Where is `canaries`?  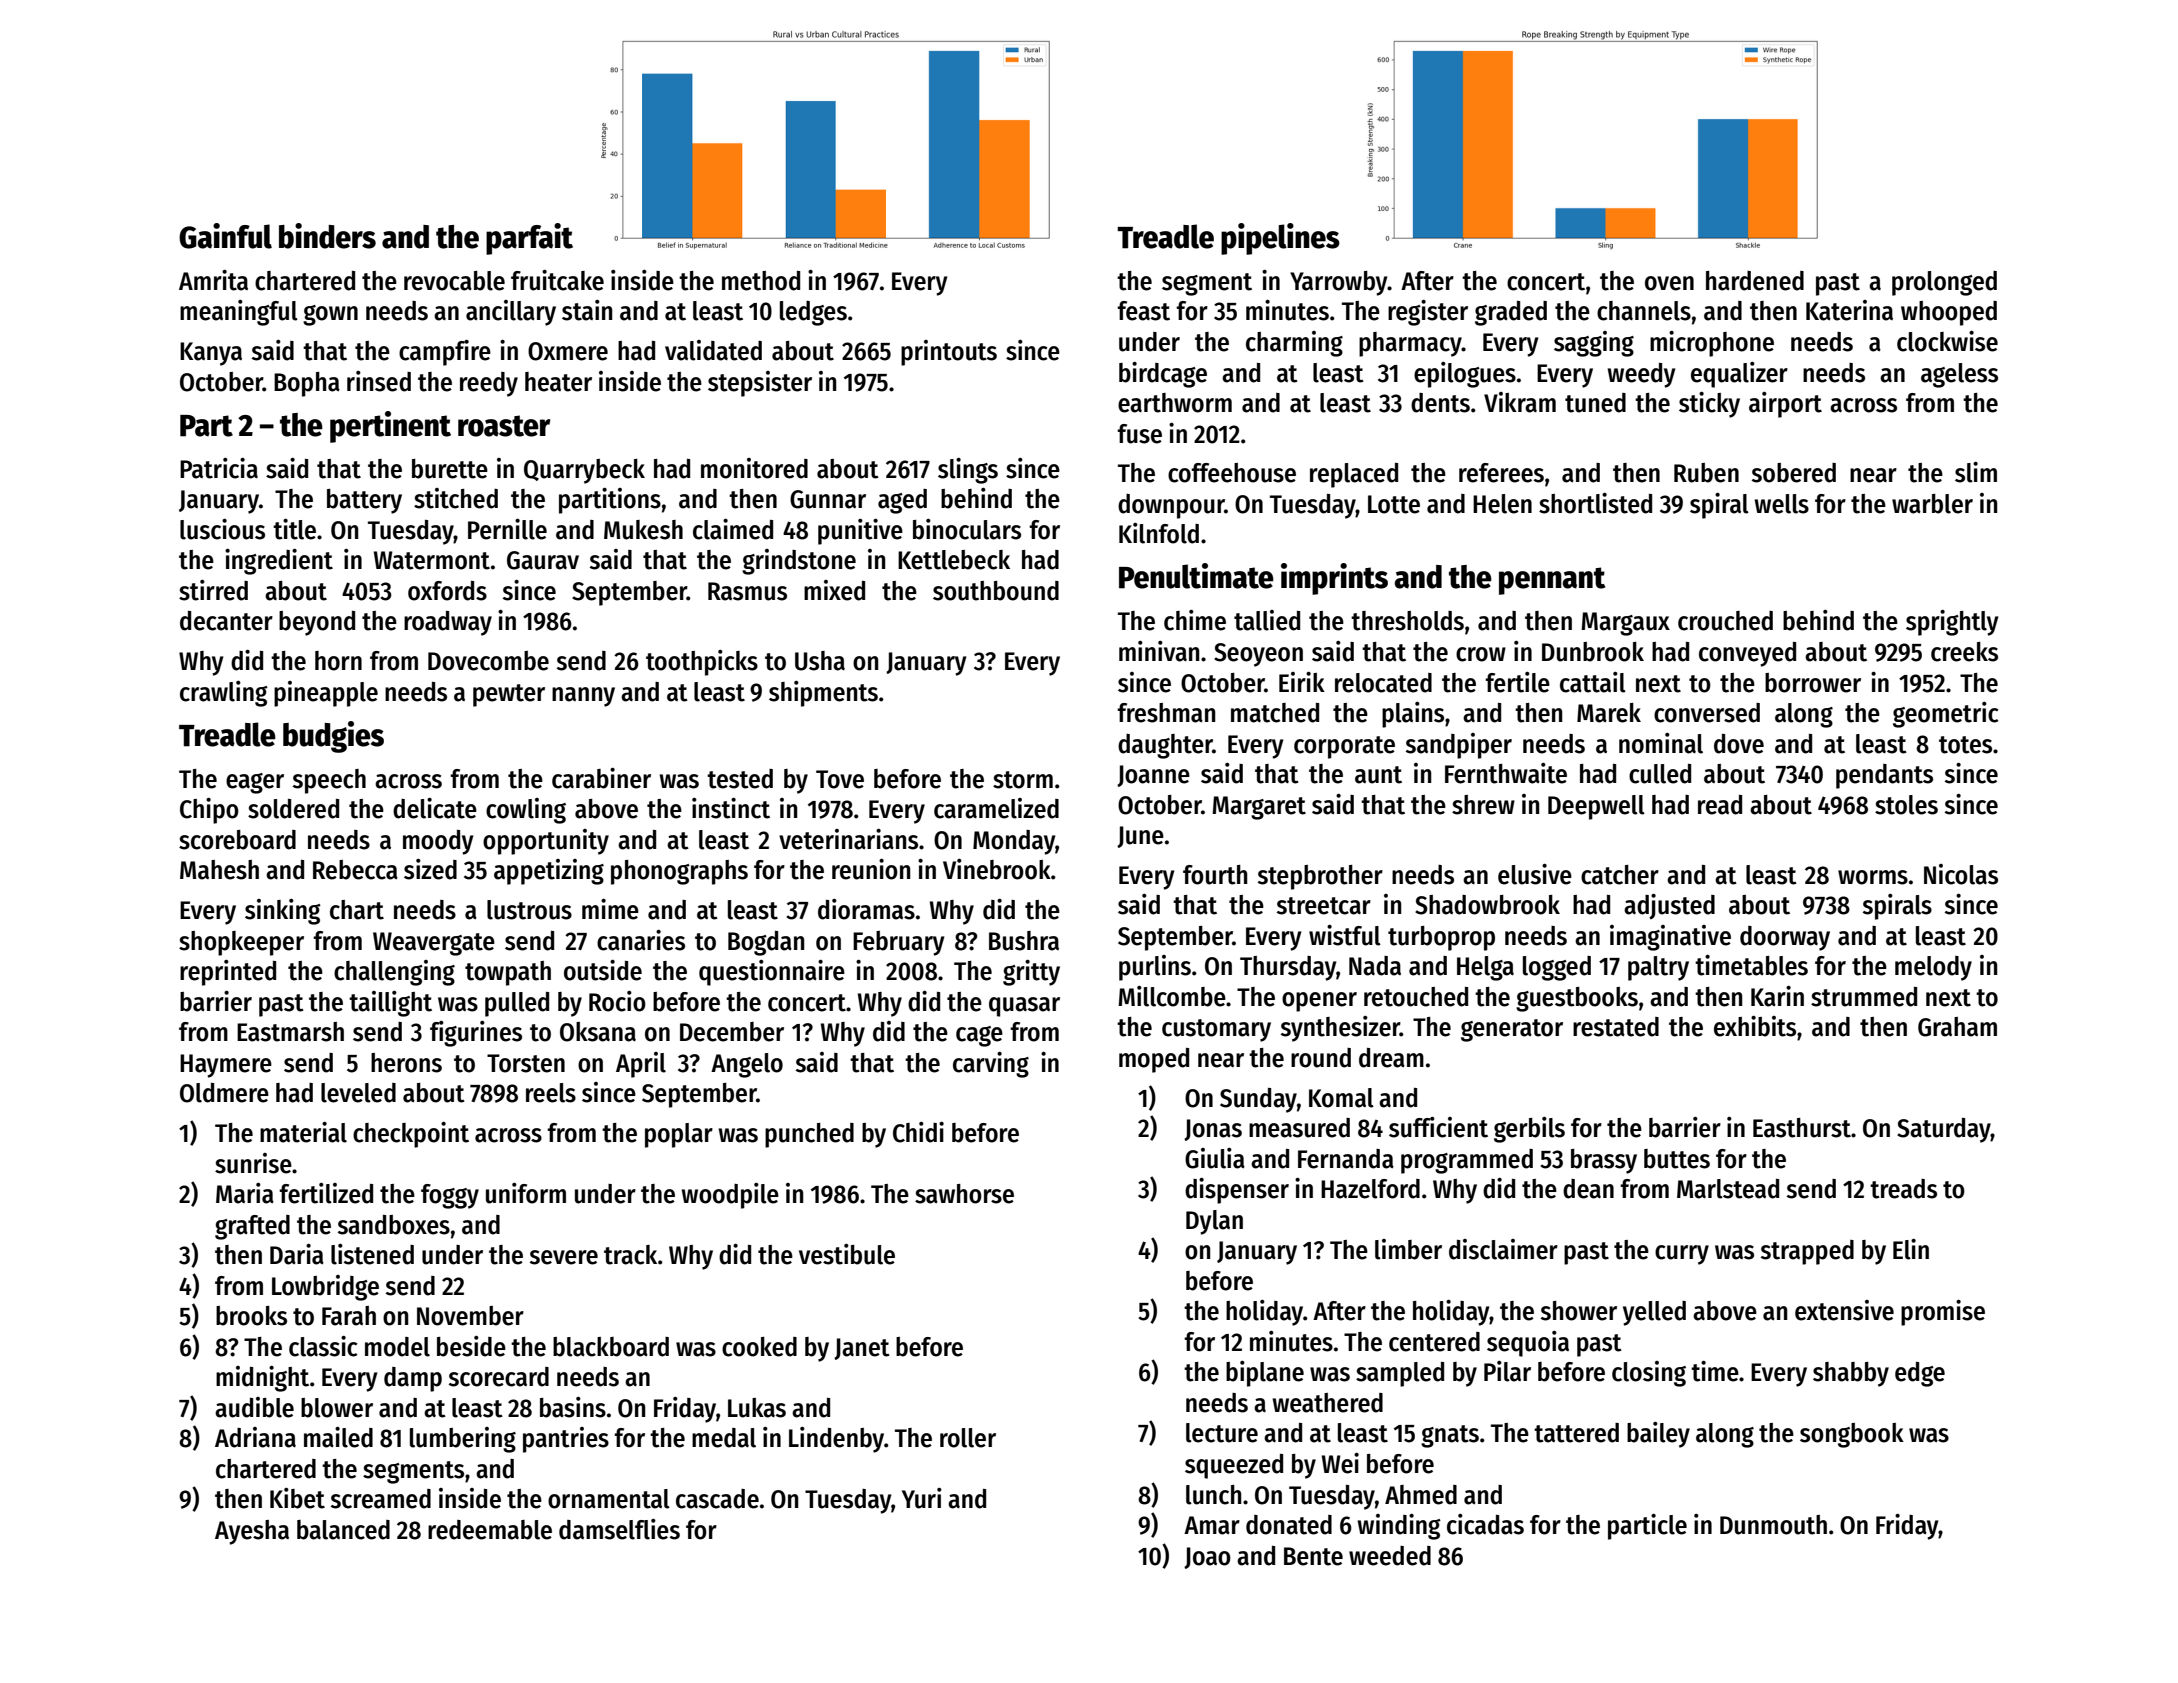
canaries is located at coordinates (641, 940).
